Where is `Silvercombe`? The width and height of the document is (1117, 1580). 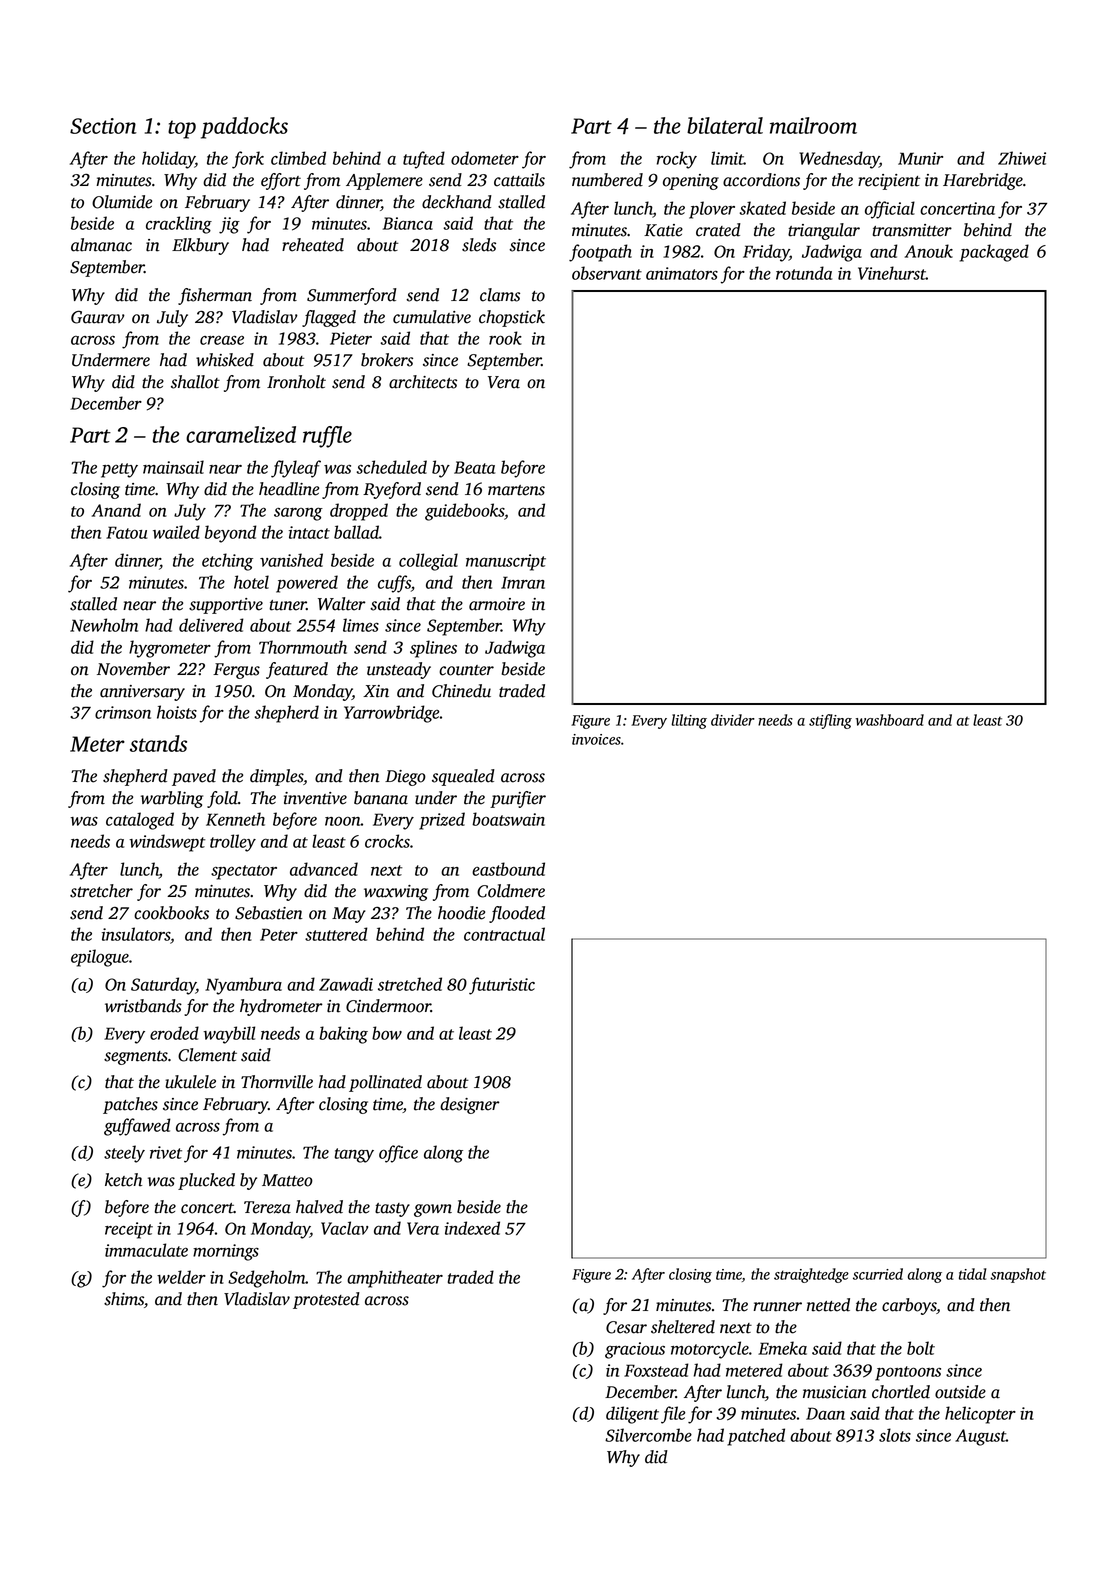
Silvercombe is located at coordinates (648, 1435).
